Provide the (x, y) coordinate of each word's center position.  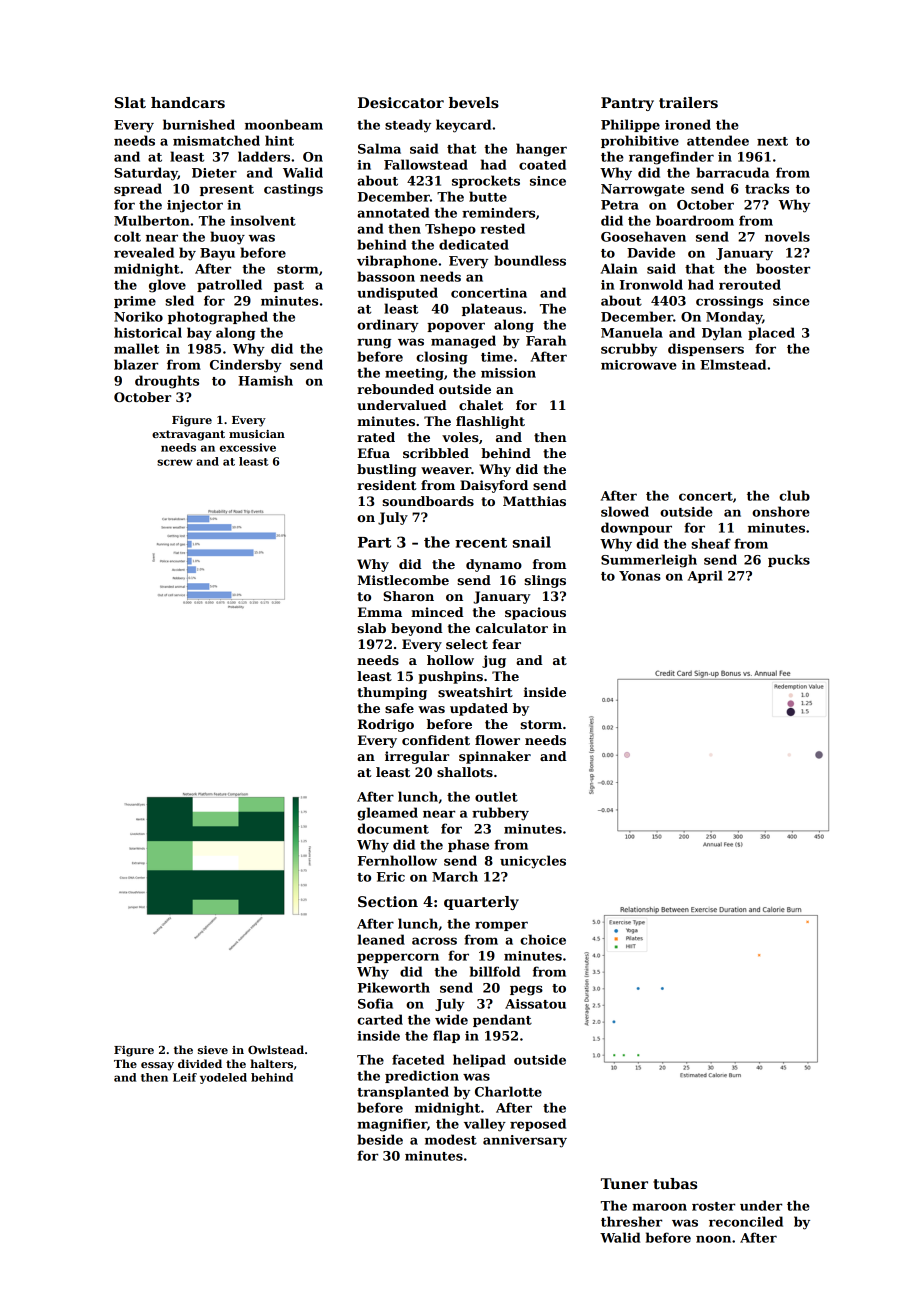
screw (175, 462)
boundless (530, 260)
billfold (495, 971)
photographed (218, 318)
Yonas (640, 576)
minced (437, 612)
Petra (620, 205)
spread (138, 189)
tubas (675, 1183)
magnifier (392, 1125)
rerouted (750, 284)
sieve (213, 1050)
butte (488, 196)
